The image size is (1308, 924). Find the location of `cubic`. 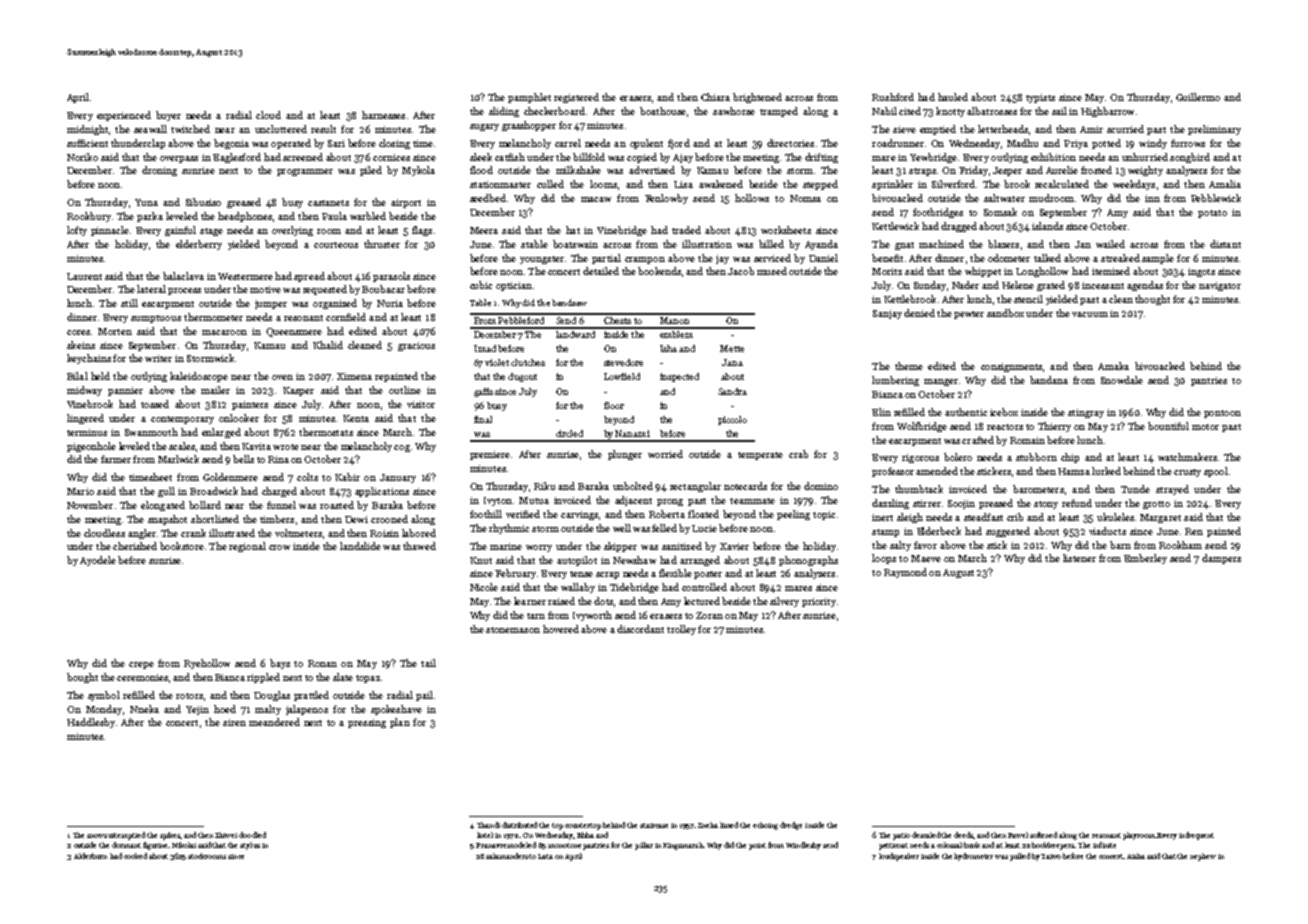

cubic is located at coordinates (481, 285).
